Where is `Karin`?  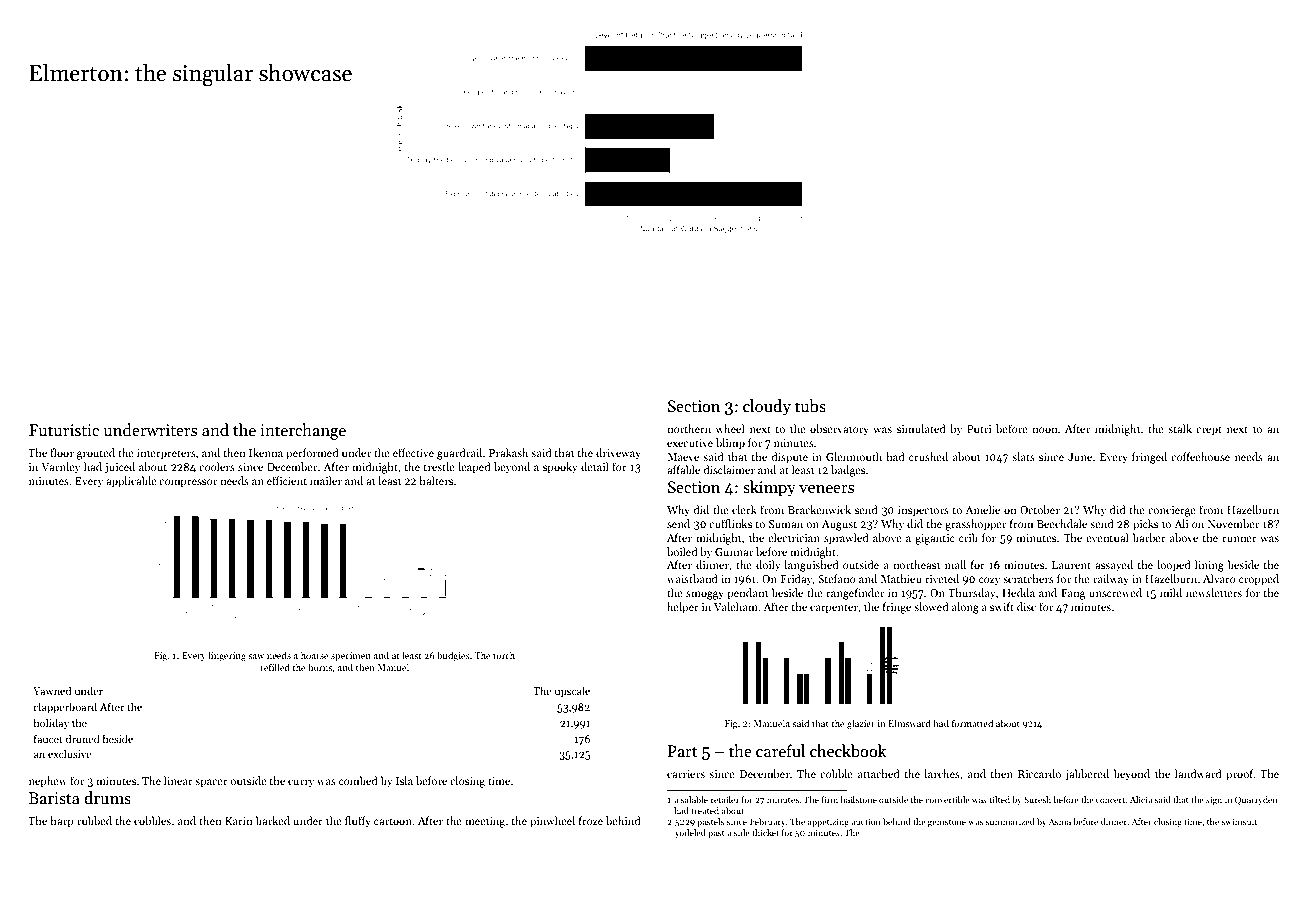 Karin is located at coordinates (239, 821).
